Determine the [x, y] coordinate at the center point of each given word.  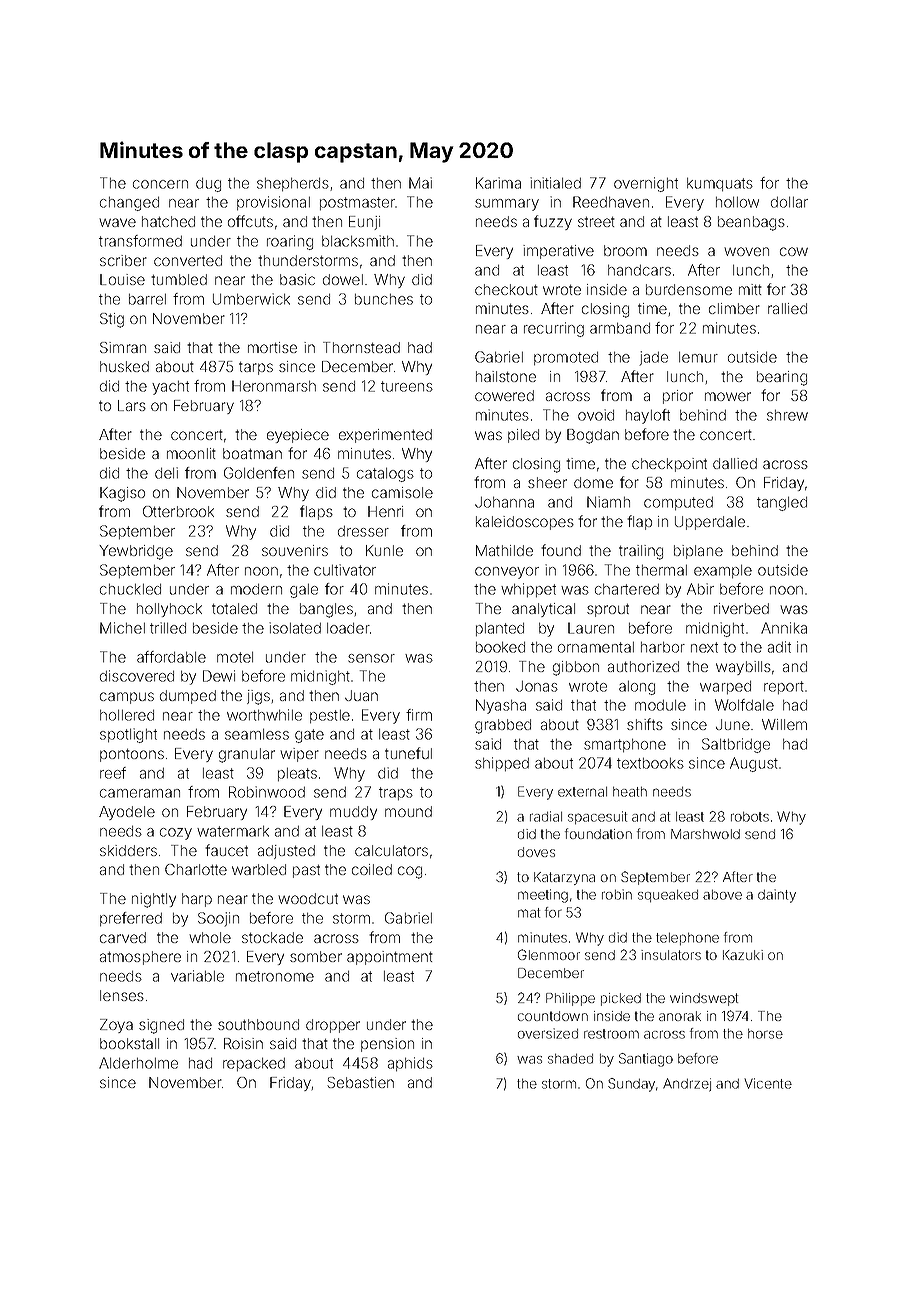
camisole [402, 492]
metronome [275, 976]
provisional [273, 203]
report [784, 687]
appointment [390, 958]
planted [500, 629]
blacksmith [358, 241]
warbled [259, 869]
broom [625, 250]
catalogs [385, 475]
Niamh [608, 502]
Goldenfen [259, 473]
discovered [137, 676]
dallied [735, 463]
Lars [132, 405]
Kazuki [743, 955]
